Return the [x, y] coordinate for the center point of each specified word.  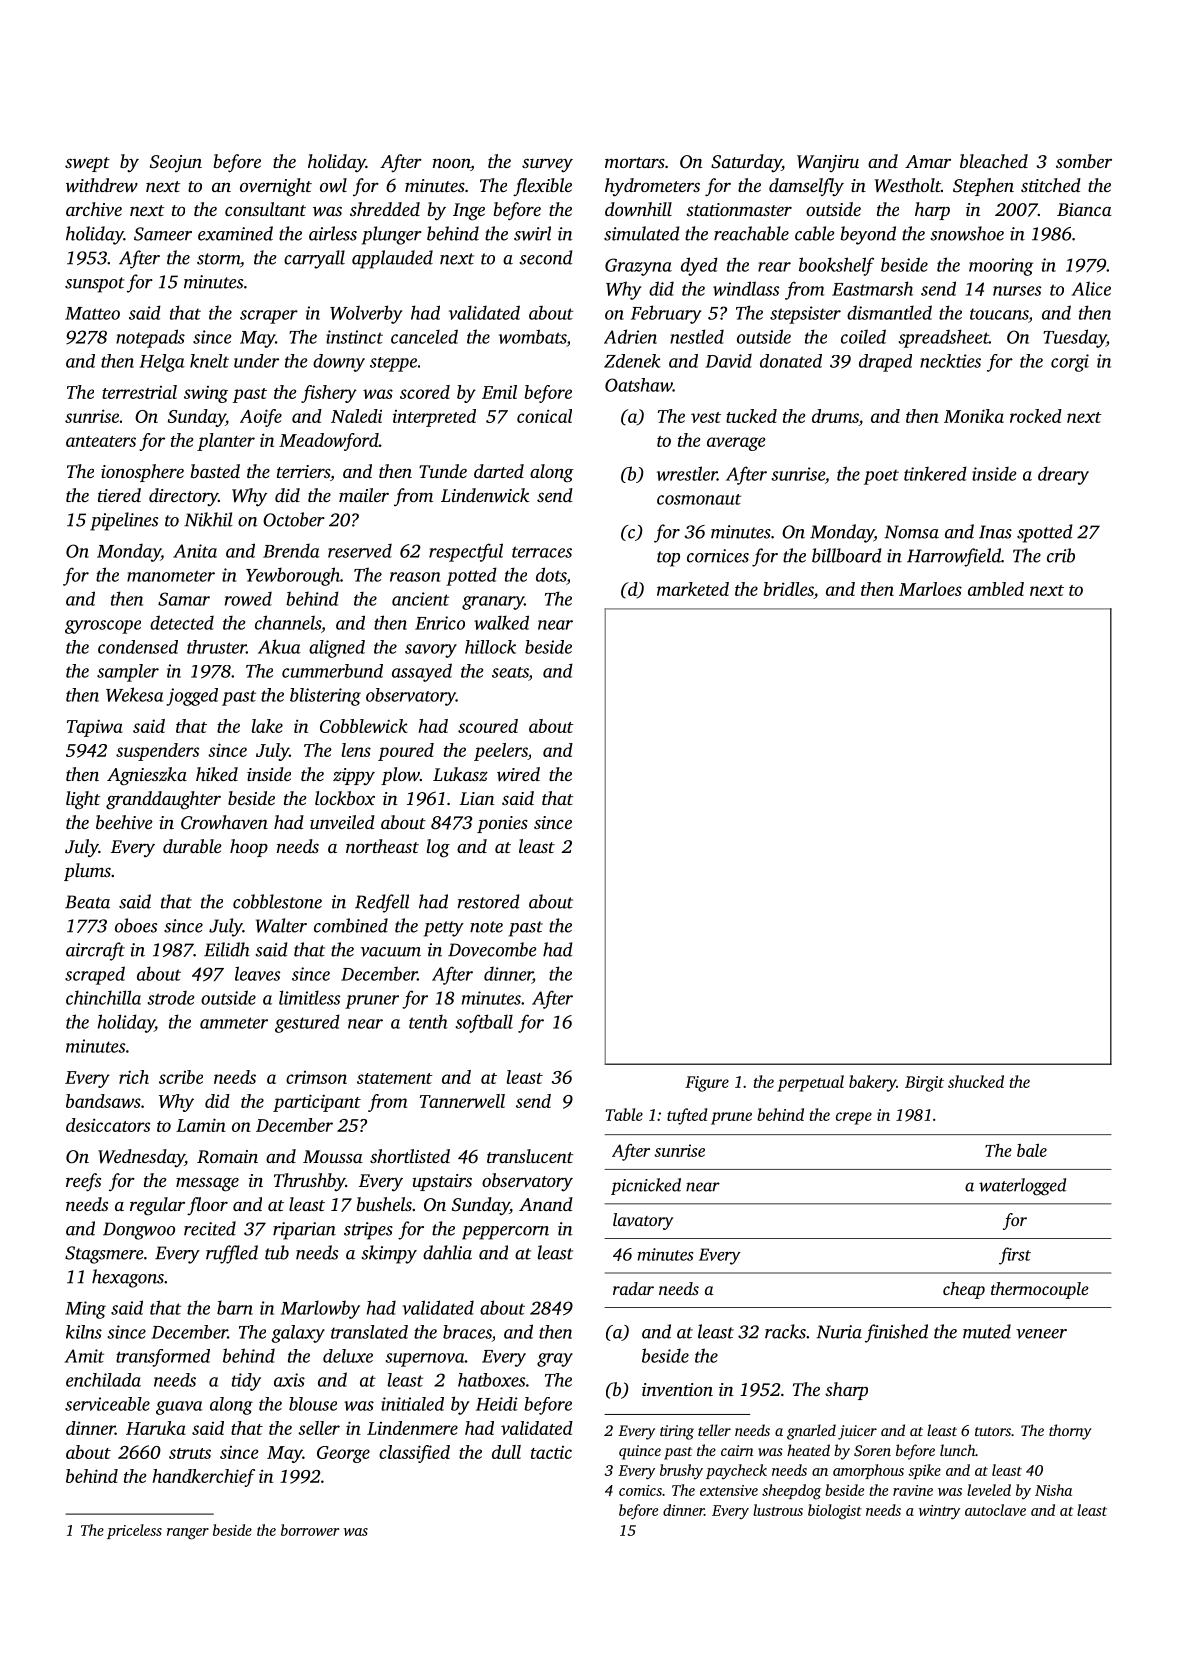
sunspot [95, 285]
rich [134, 1077]
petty [444, 929]
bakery [872, 1083]
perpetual [810, 1083]
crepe [854, 1118]
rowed [248, 598]
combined [351, 925]
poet [881, 477]
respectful [466, 552]
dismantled [889, 312]
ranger [188, 1534]
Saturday [746, 163]
